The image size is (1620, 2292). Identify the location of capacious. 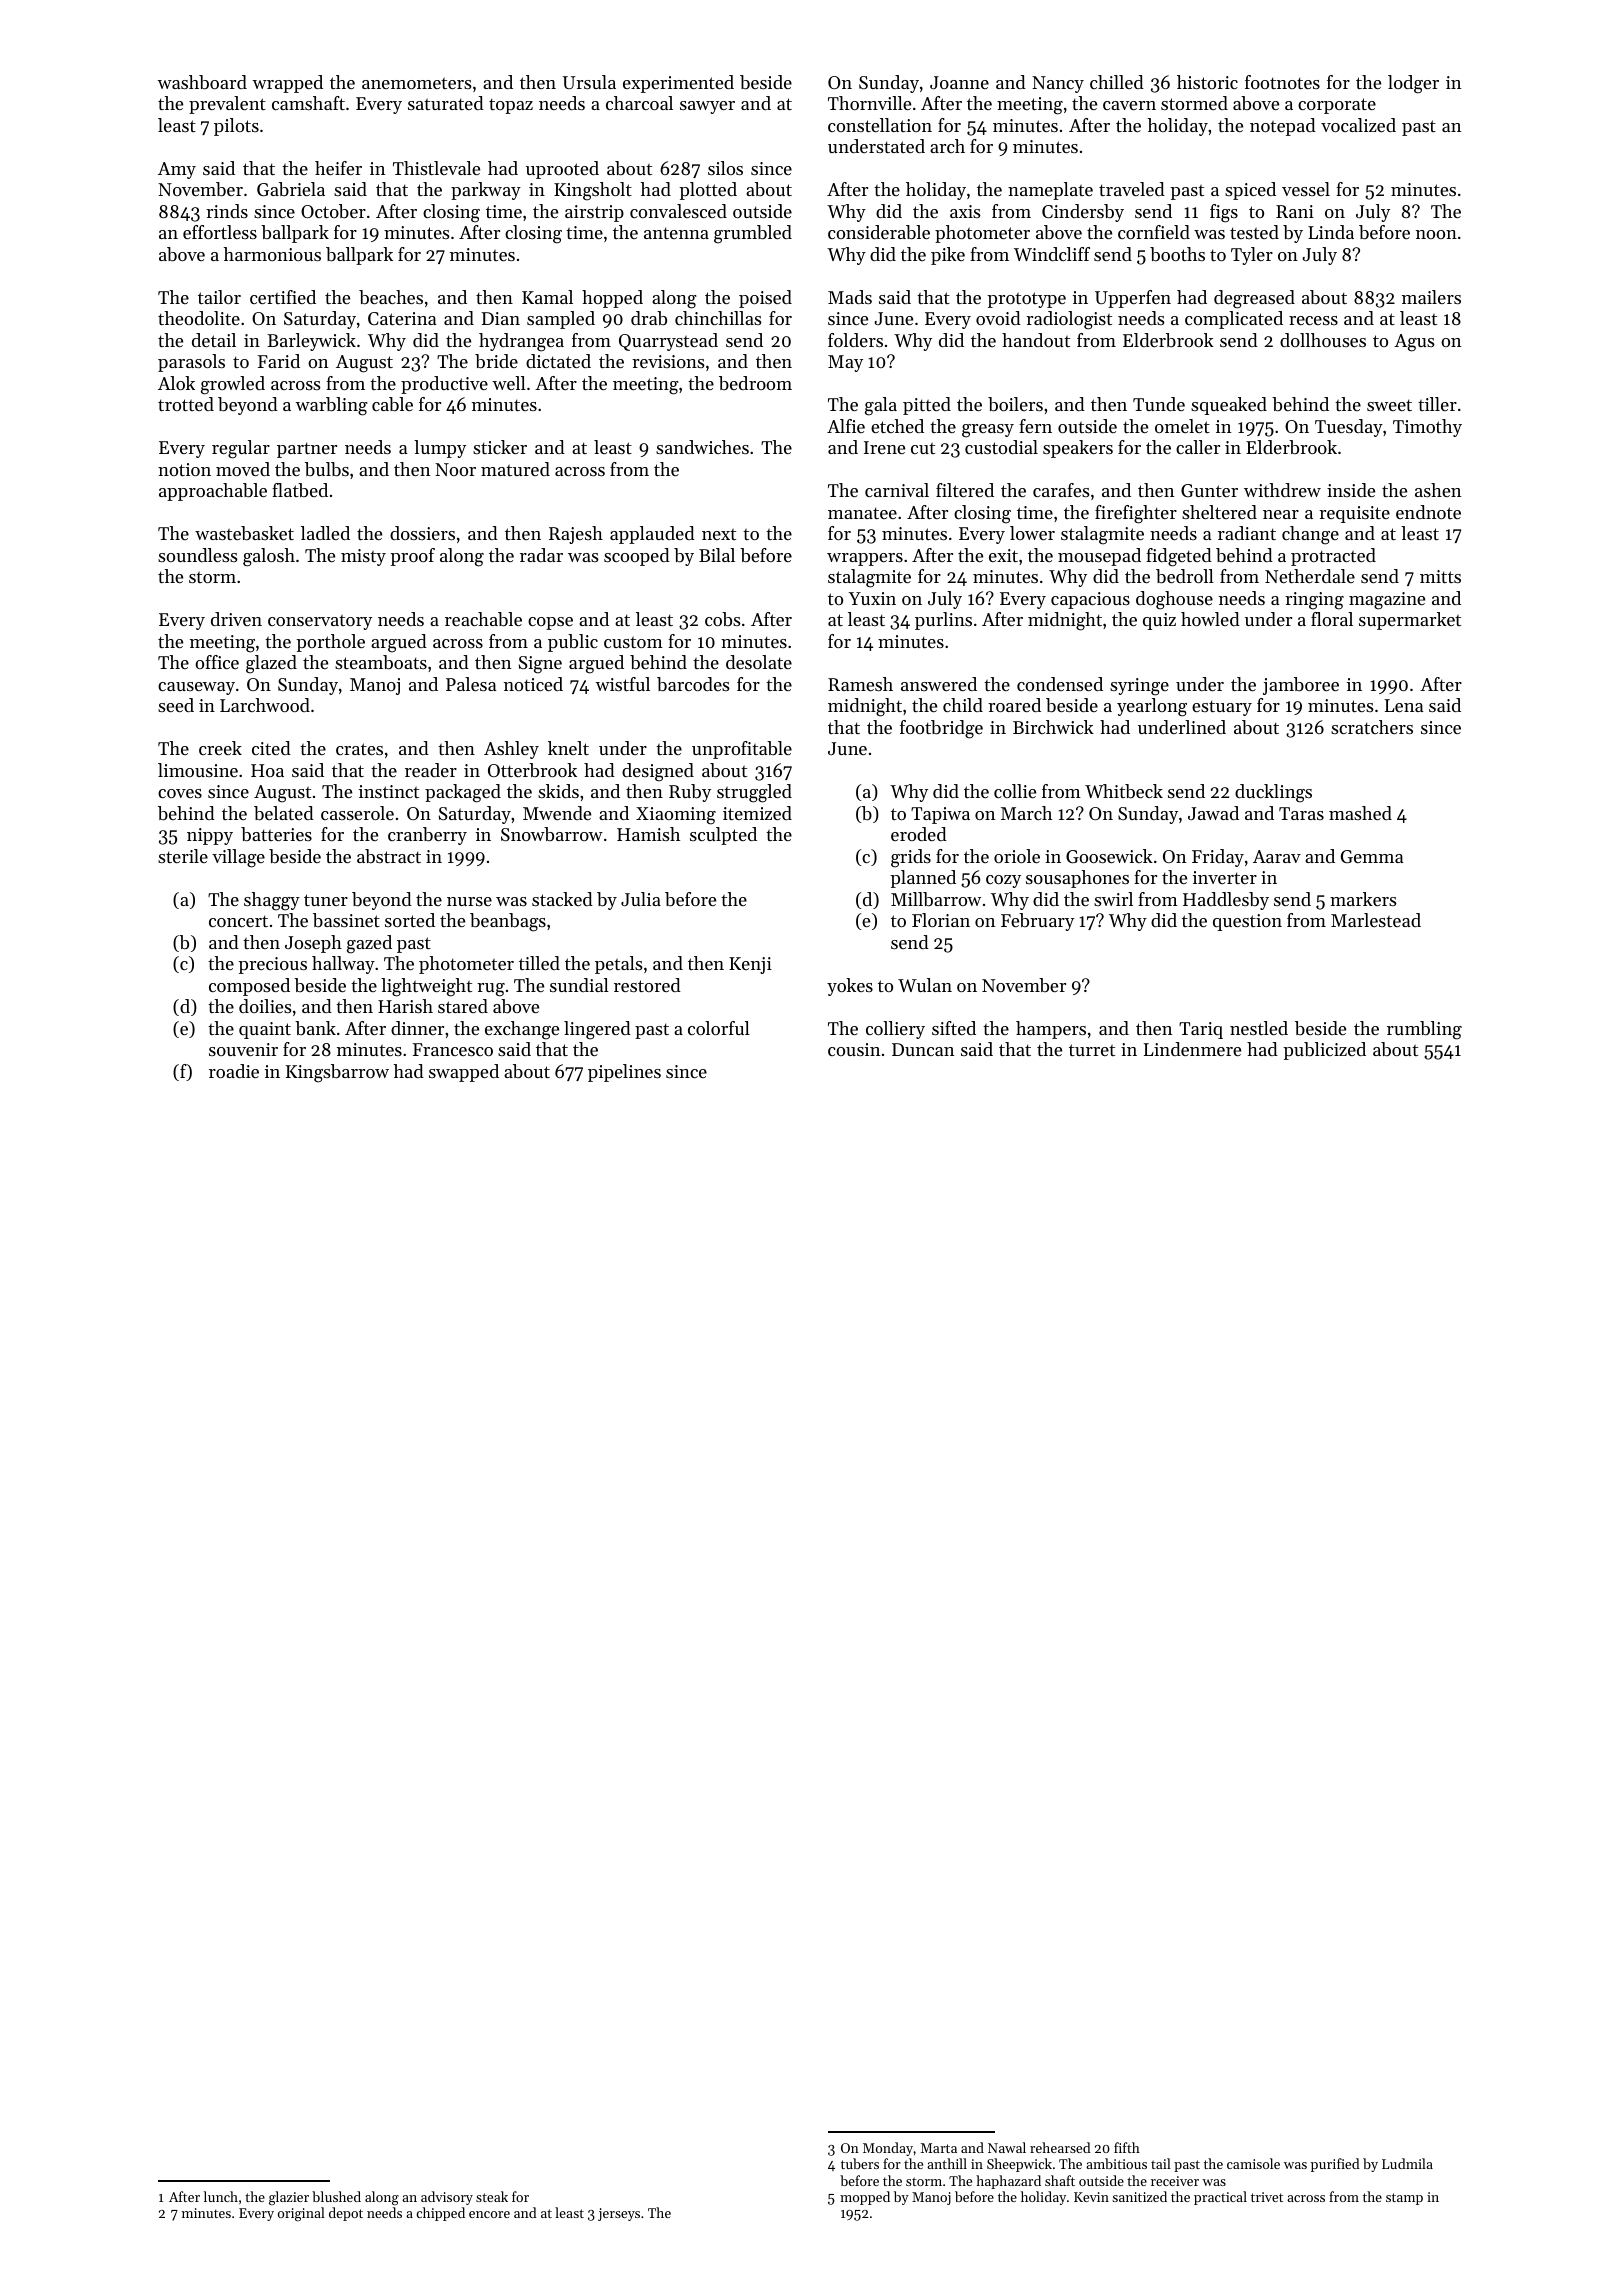
(1090, 600).
